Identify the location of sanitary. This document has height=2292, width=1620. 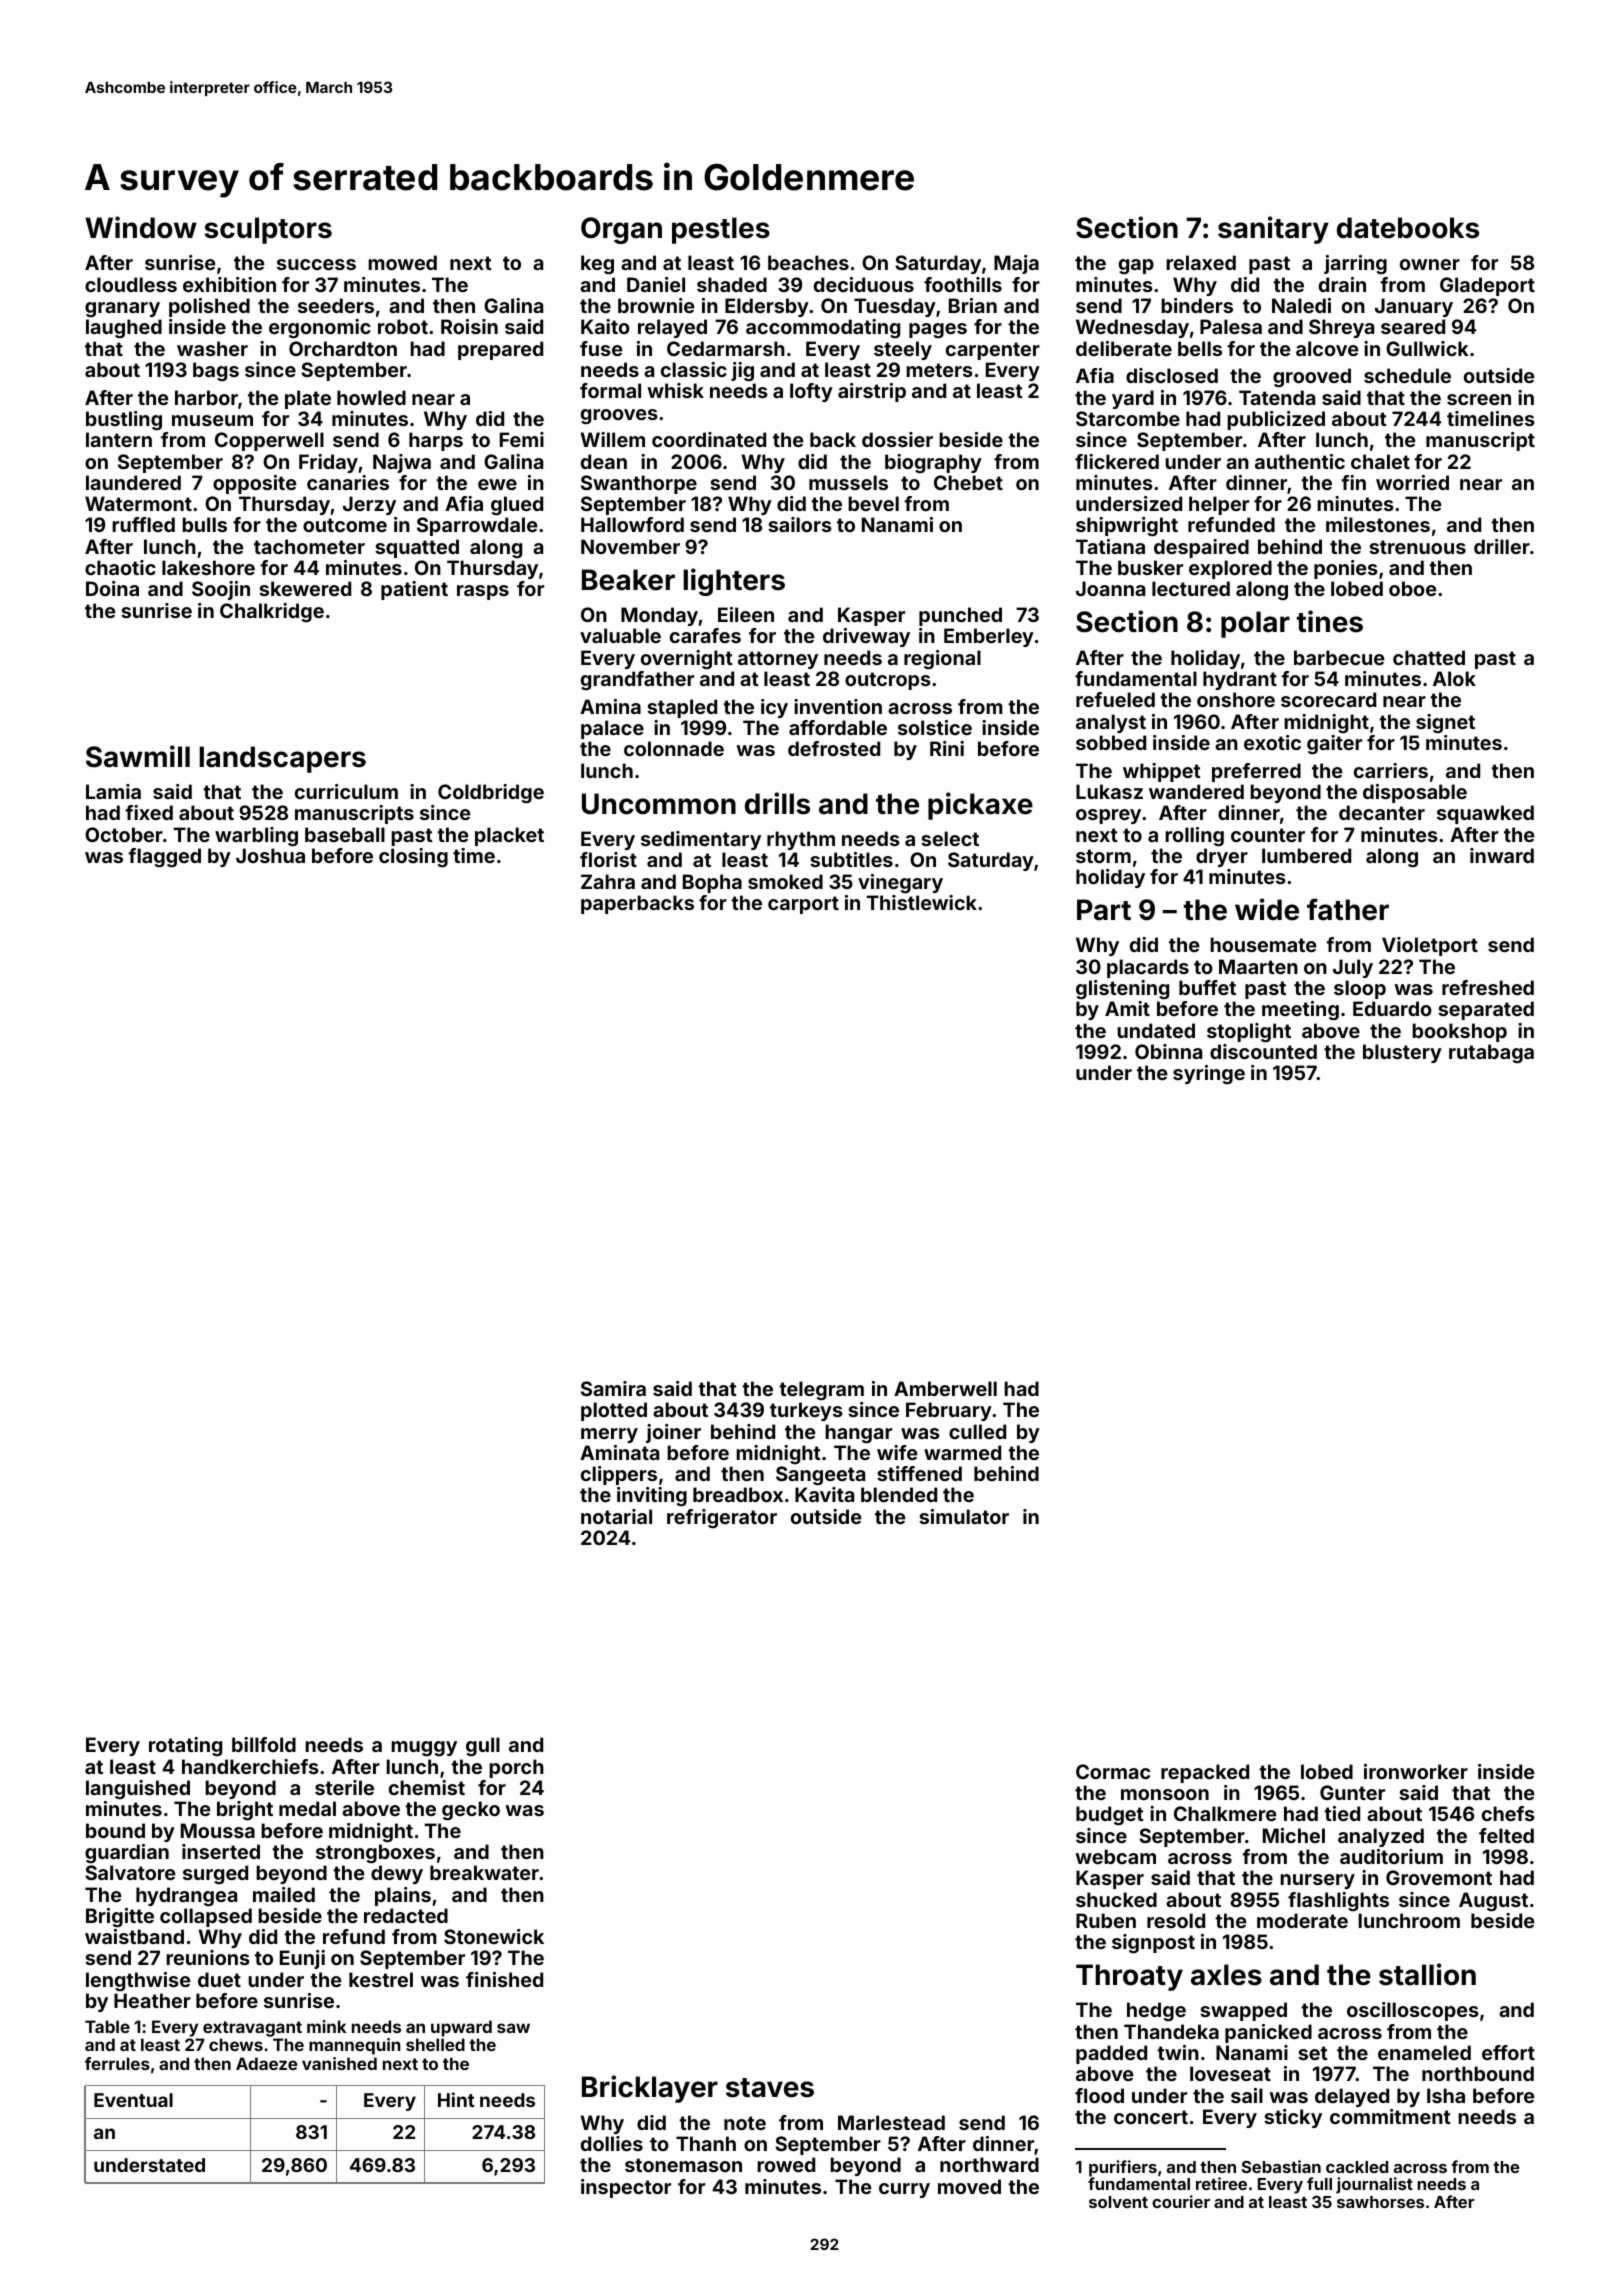
(1273, 230).
